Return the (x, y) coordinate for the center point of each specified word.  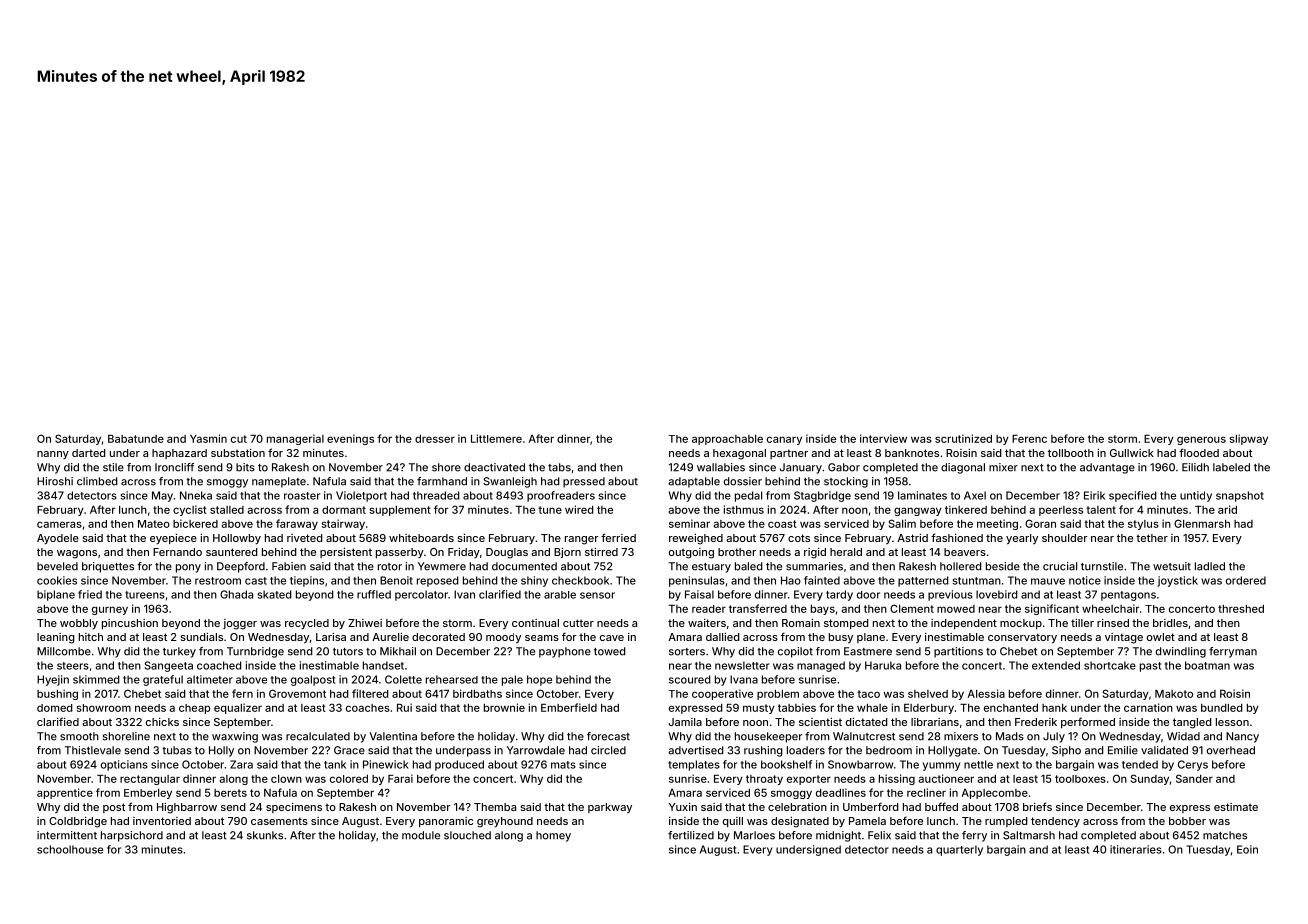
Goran (1040, 523)
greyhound (505, 822)
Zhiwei (365, 623)
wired (579, 509)
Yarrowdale (536, 750)
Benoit (396, 580)
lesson (1232, 722)
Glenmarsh (1202, 523)
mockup (1021, 624)
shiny (534, 581)
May (162, 496)
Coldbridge (78, 822)
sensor (597, 595)
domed (55, 708)
